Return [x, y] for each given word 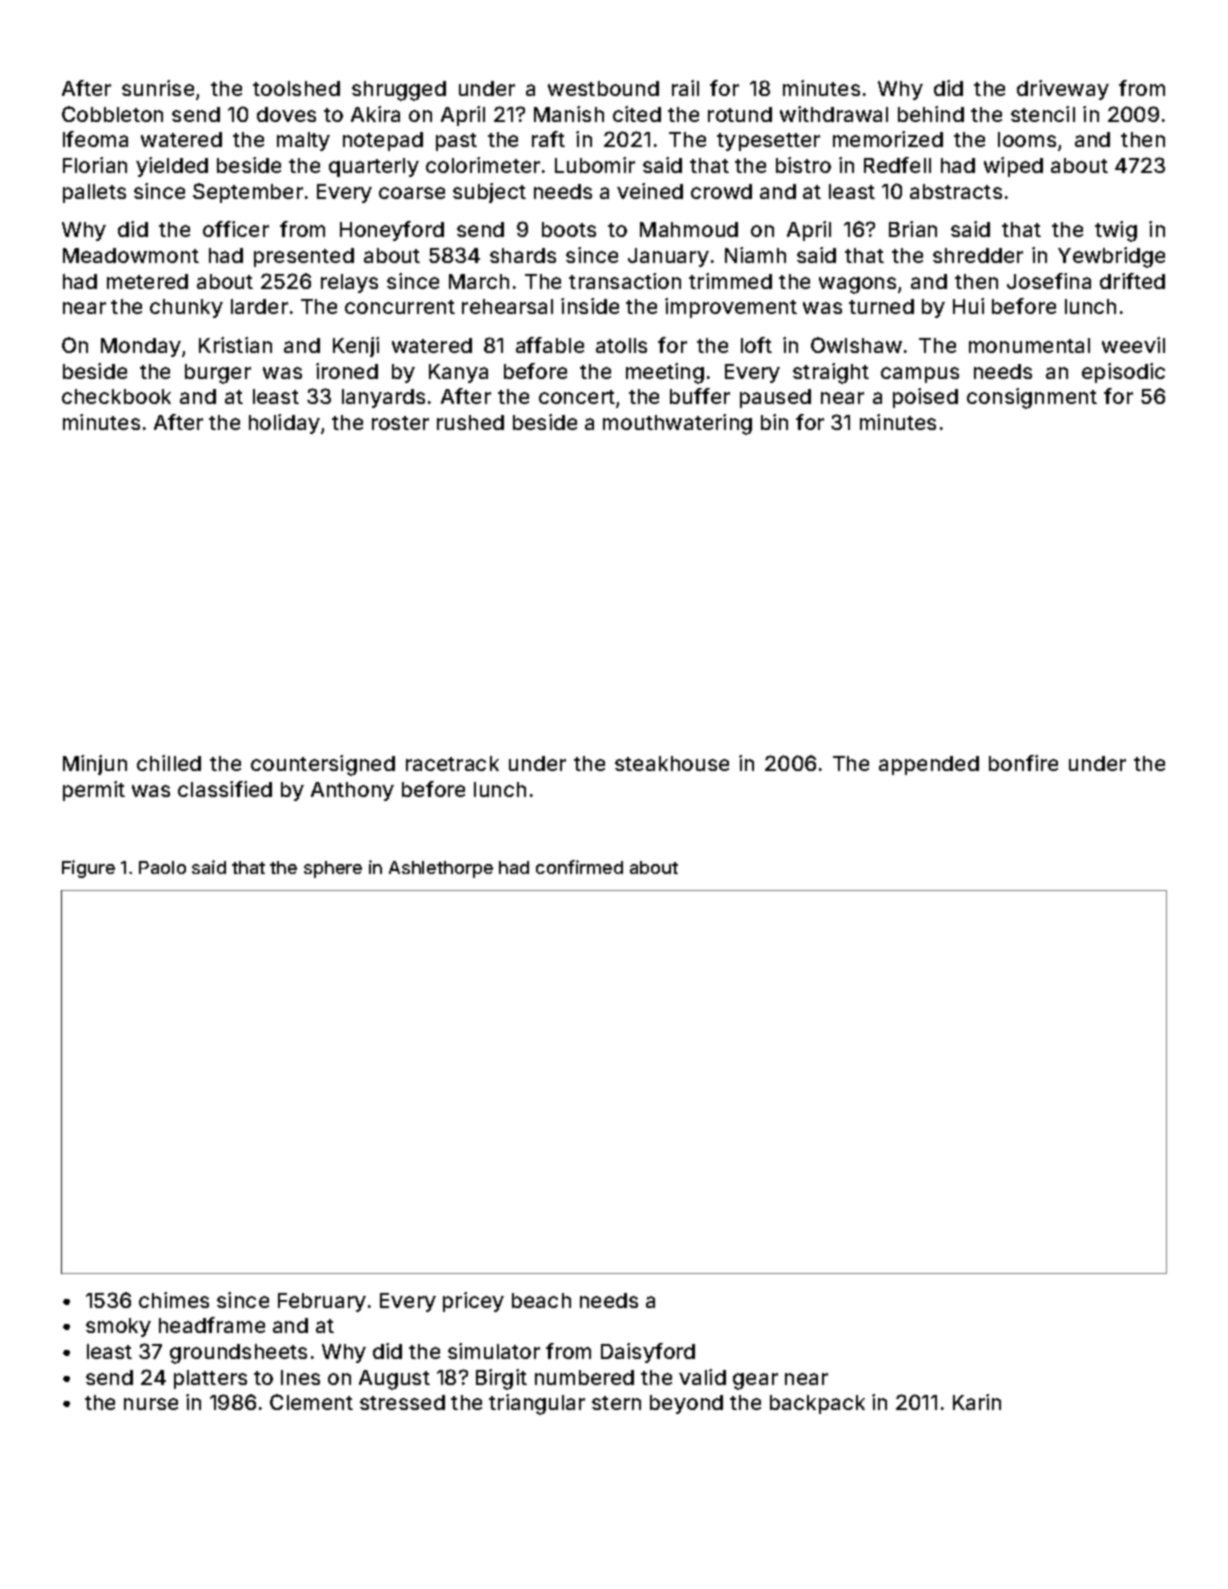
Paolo [162, 867]
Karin [977, 1402]
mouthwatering [677, 424]
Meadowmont [131, 255]
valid [702, 1377]
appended [929, 765]
